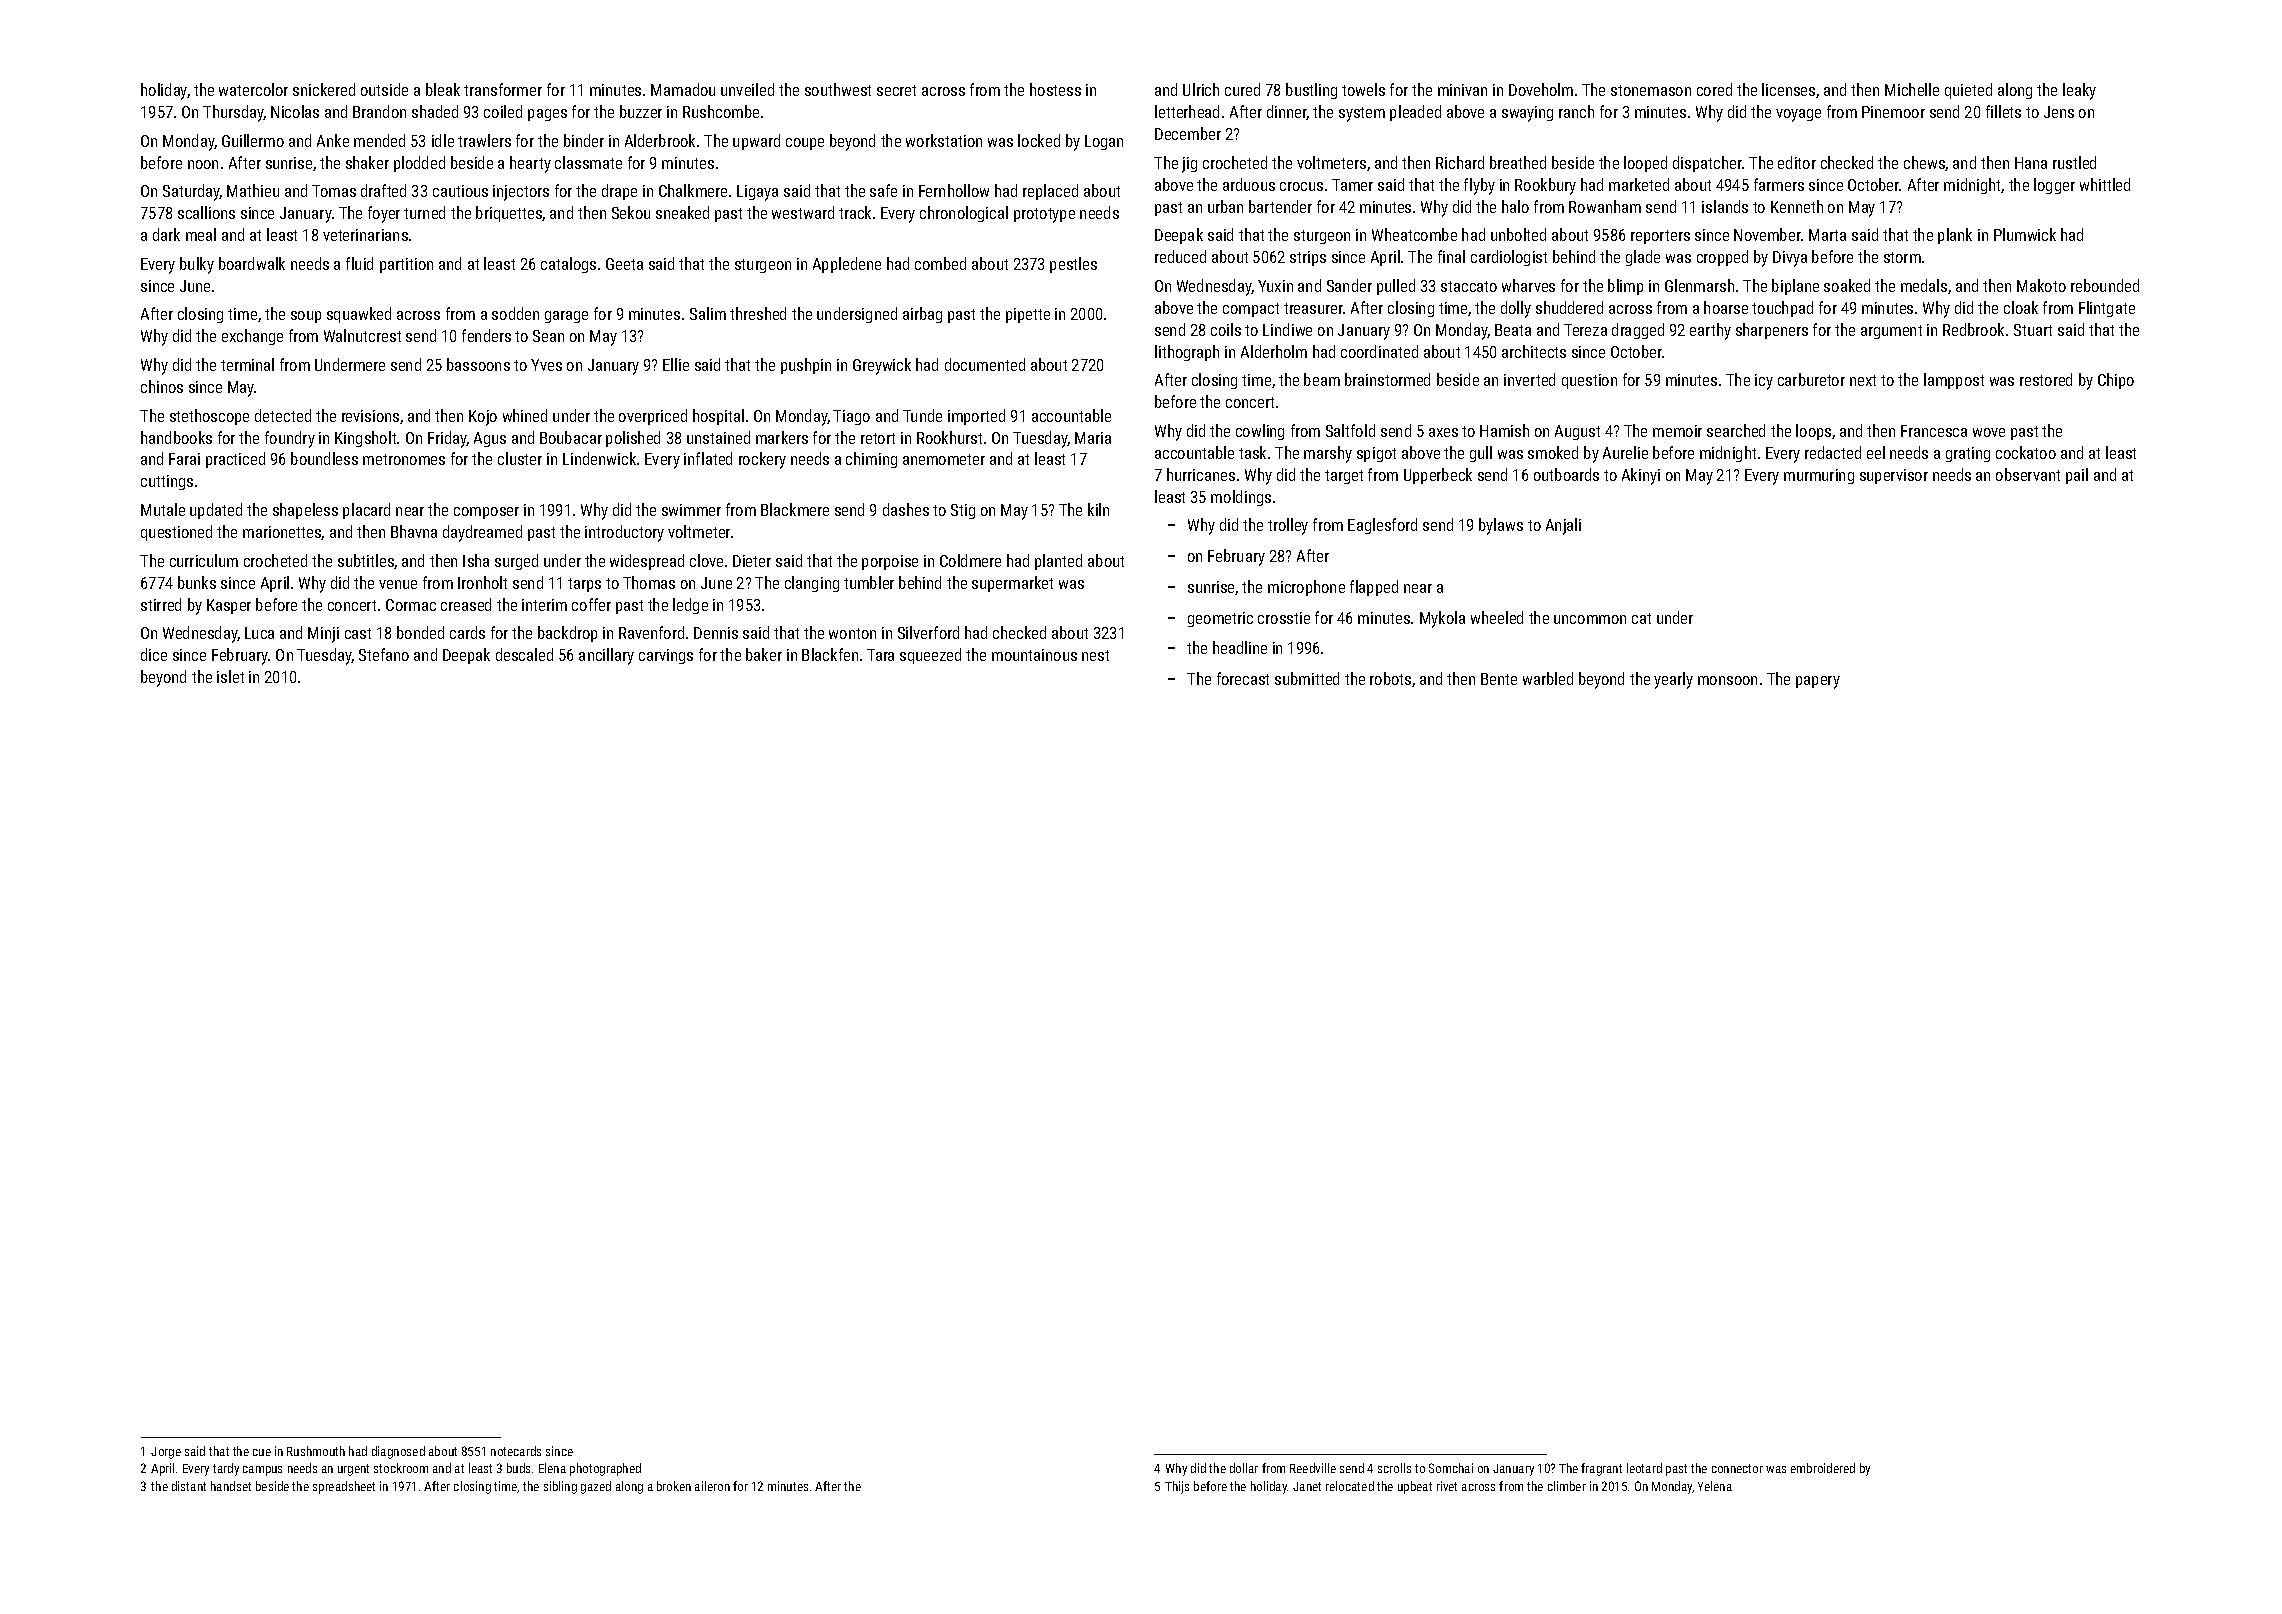 The image size is (2282, 1614). Describe the element at coordinates (230, 676) in the screenshot. I see `islet` at that location.
